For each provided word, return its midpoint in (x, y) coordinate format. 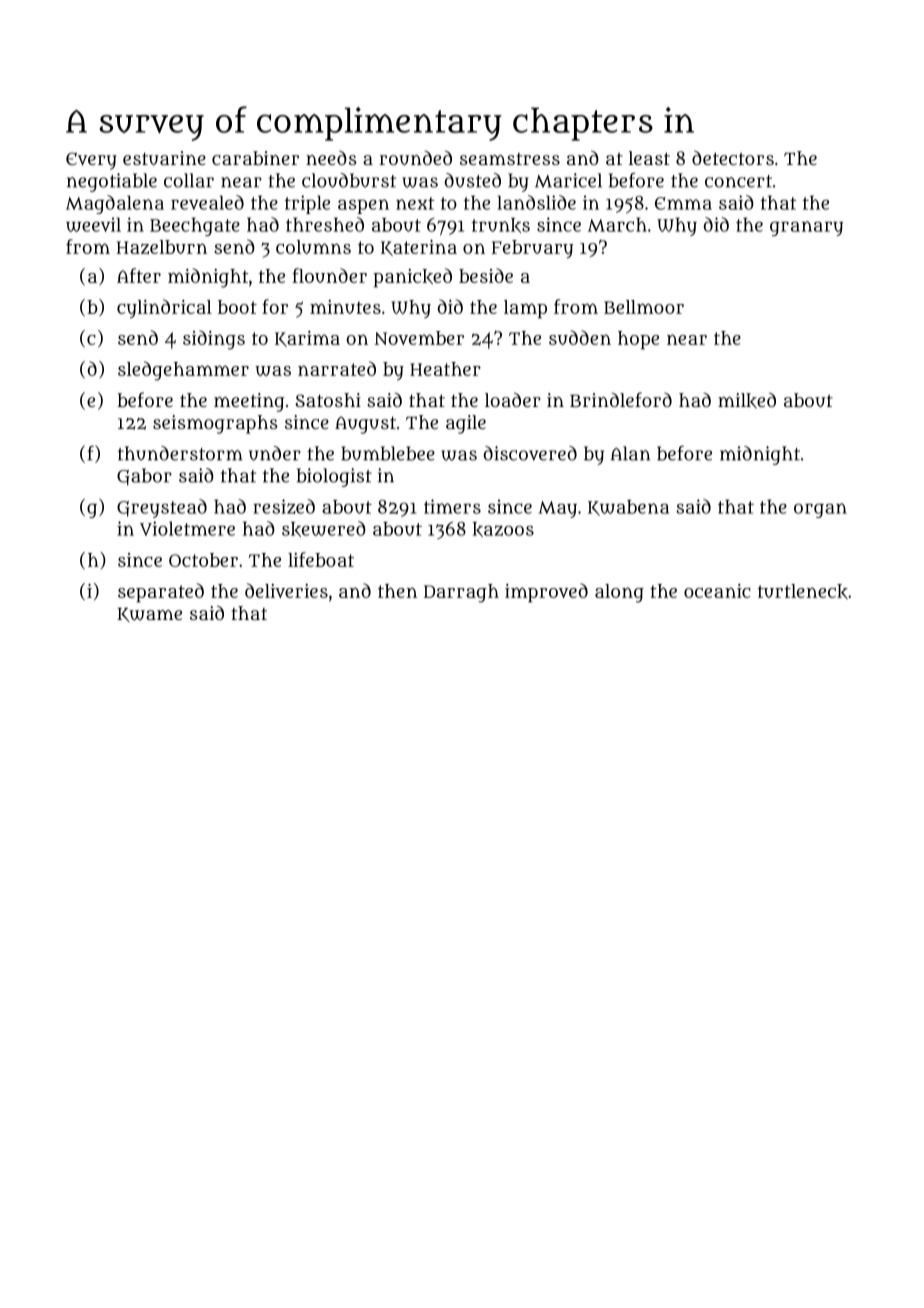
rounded (415, 157)
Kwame (149, 615)
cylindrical (164, 309)
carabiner (255, 158)
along (619, 593)
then (397, 591)
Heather (445, 369)
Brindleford (621, 399)
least (649, 158)
